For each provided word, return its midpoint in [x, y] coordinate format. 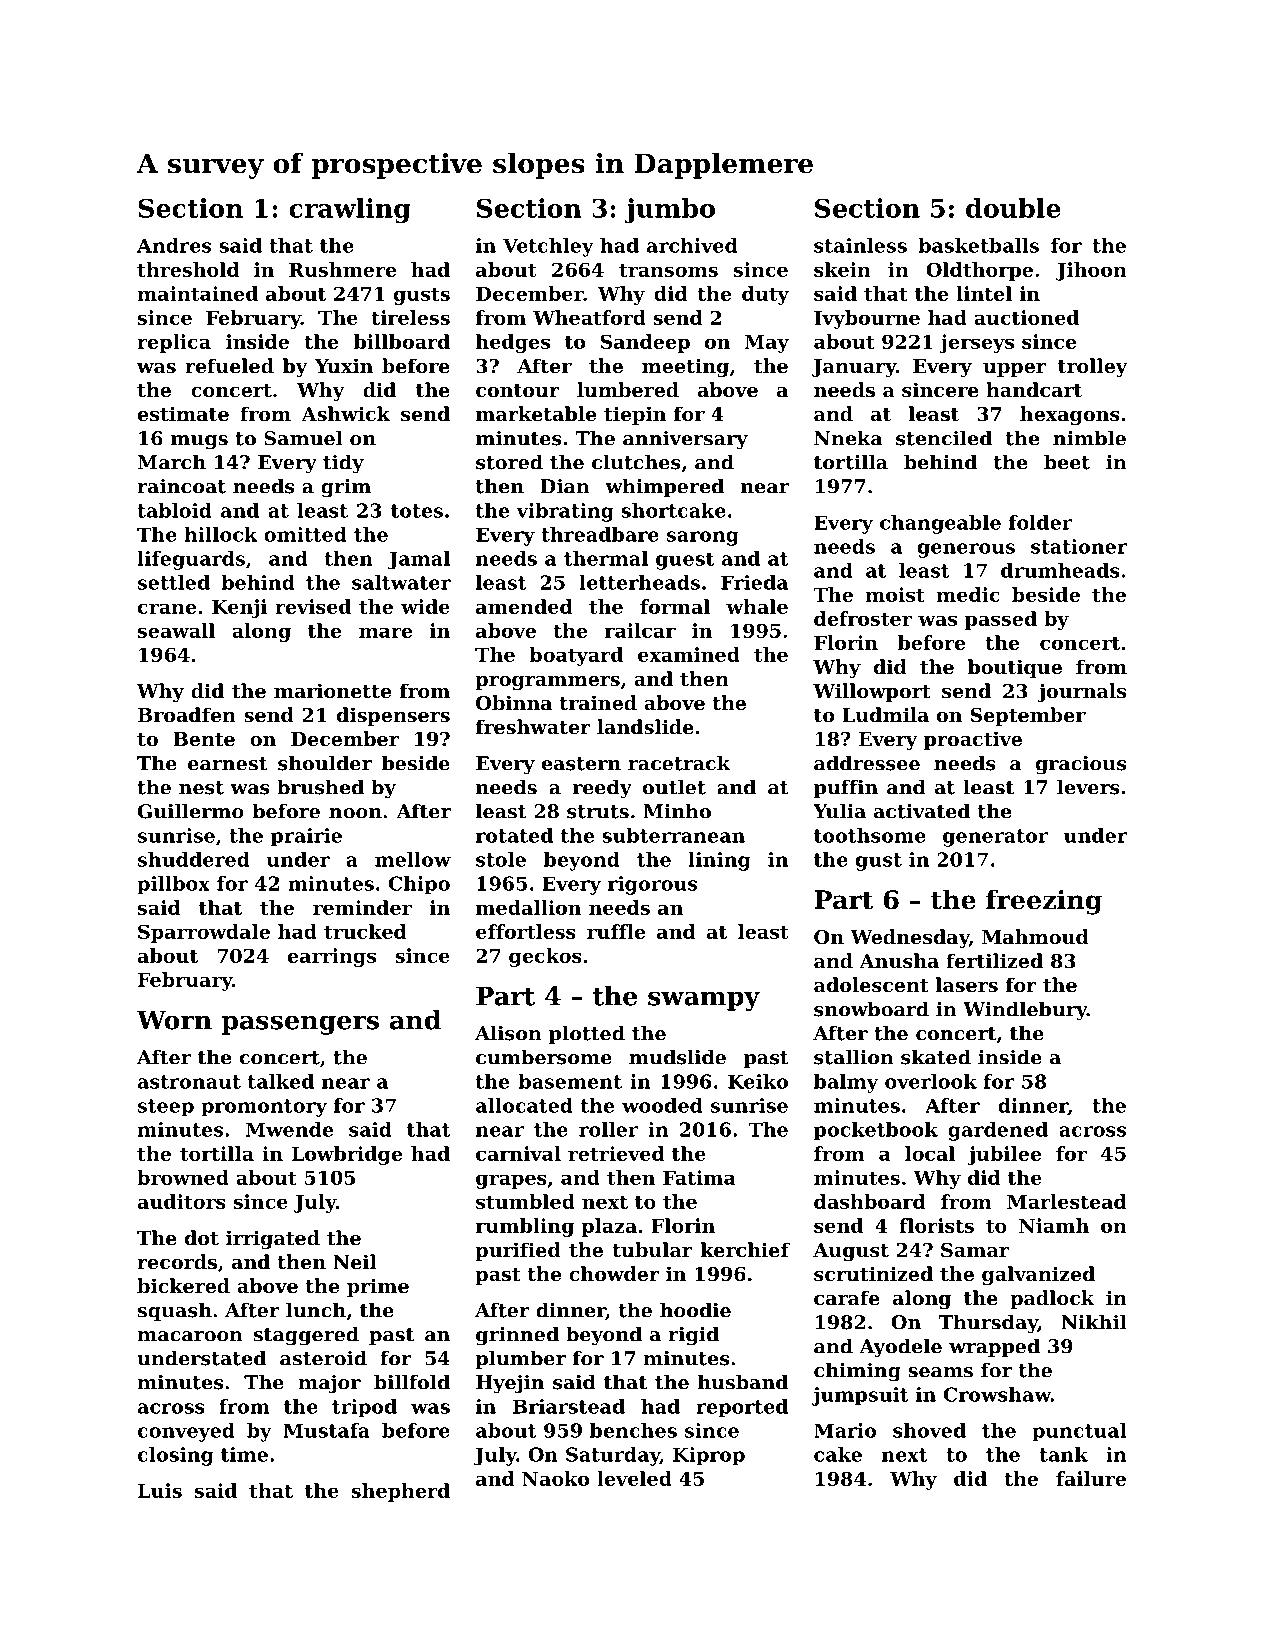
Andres [174, 245]
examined [689, 654]
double [1013, 208]
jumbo [670, 210]
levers [1088, 787]
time [244, 1454]
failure [1091, 1478]
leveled [634, 1478]
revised [313, 606]
